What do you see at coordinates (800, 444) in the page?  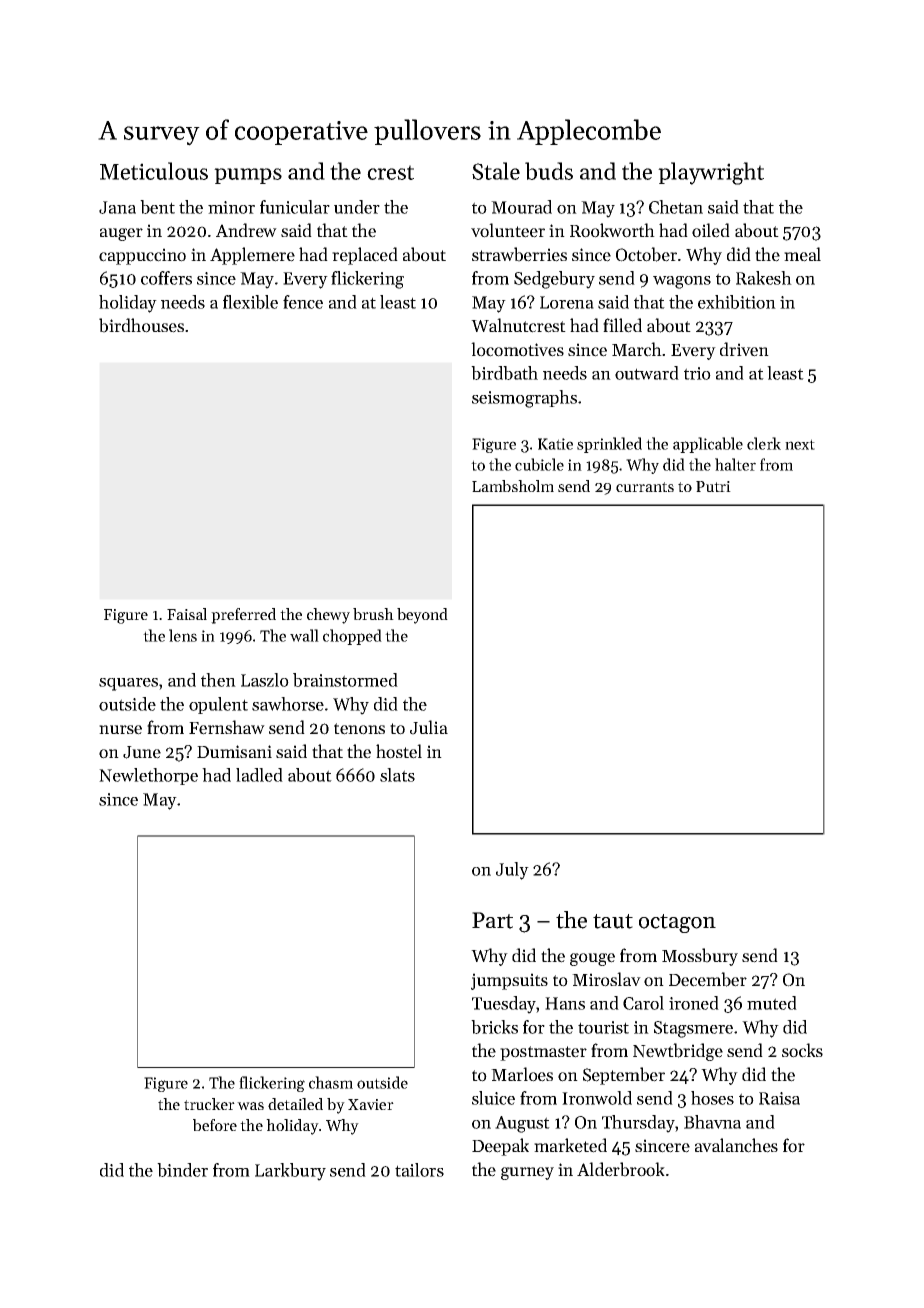 I see `next` at bounding box center [800, 444].
